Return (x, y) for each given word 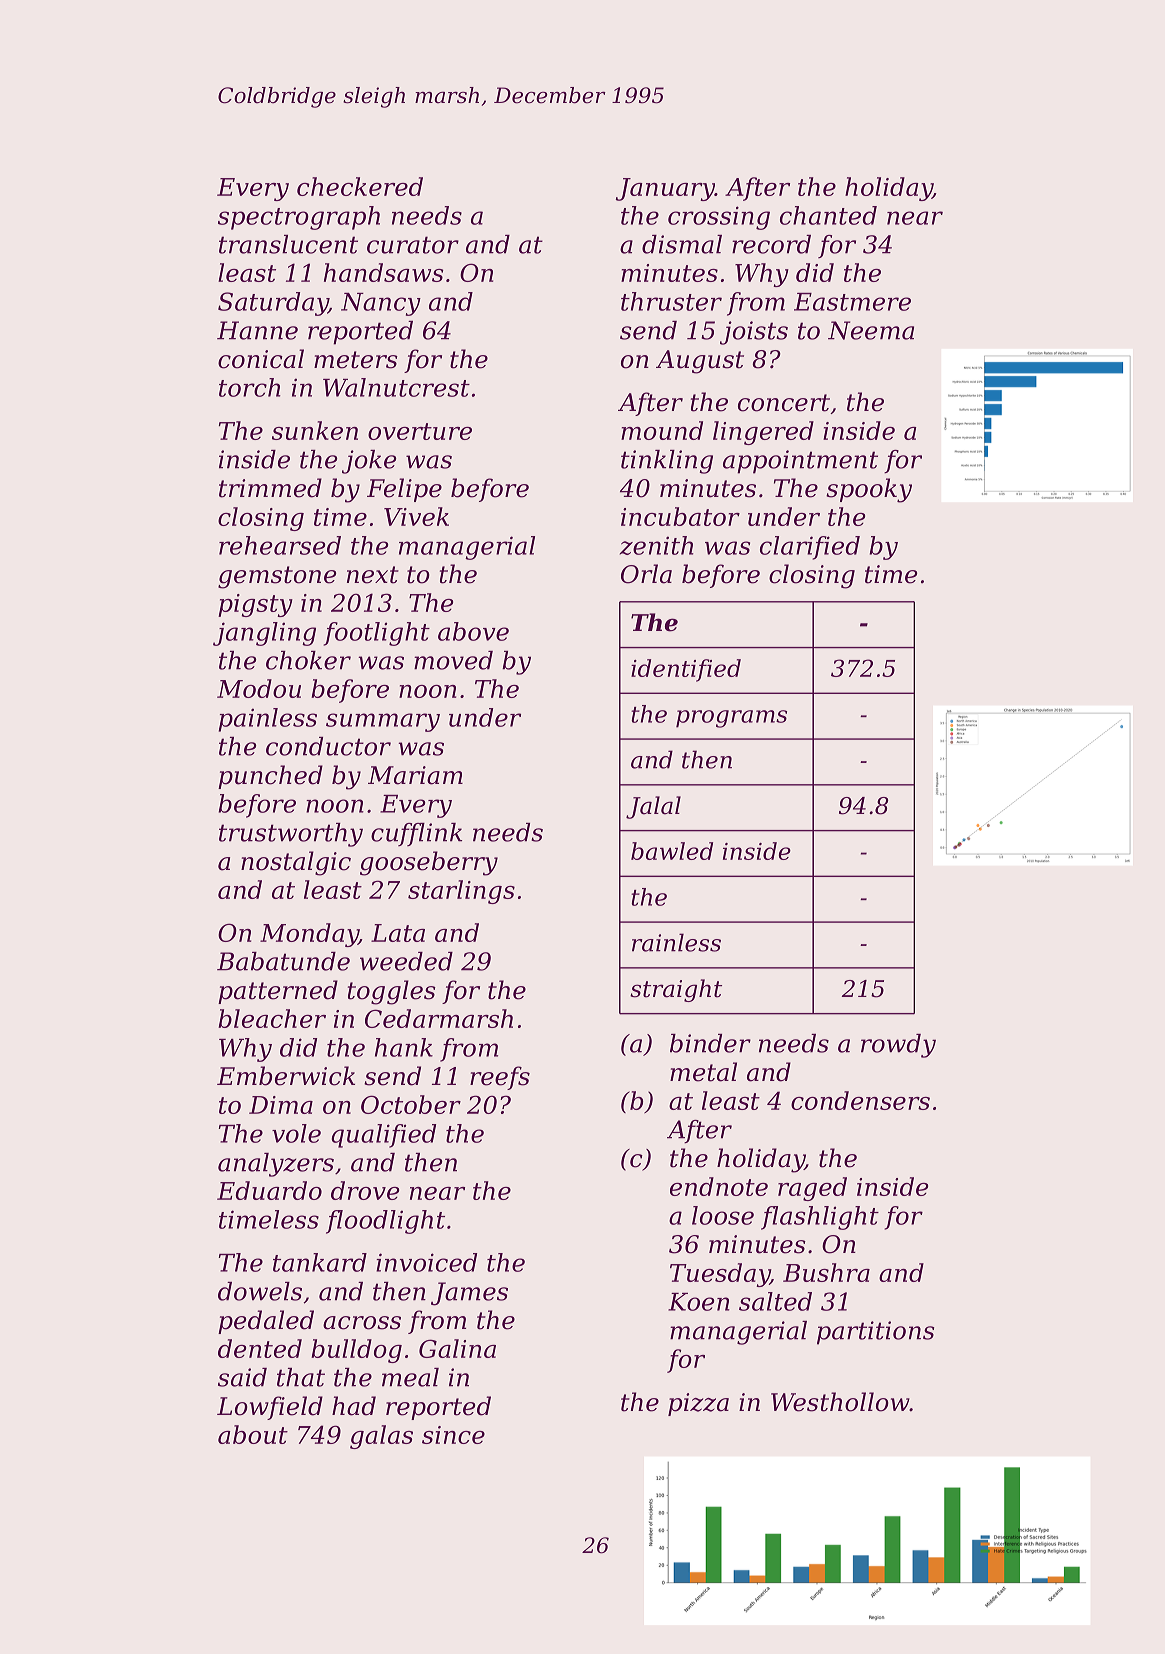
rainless (676, 942)
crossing (719, 218)
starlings (461, 892)
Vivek (416, 516)
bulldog (356, 1351)
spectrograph (299, 218)
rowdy (898, 1046)
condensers (860, 1100)
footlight (377, 634)
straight (676, 990)
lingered (763, 433)
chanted (828, 215)
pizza (698, 1404)
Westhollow (840, 1402)
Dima (281, 1105)
